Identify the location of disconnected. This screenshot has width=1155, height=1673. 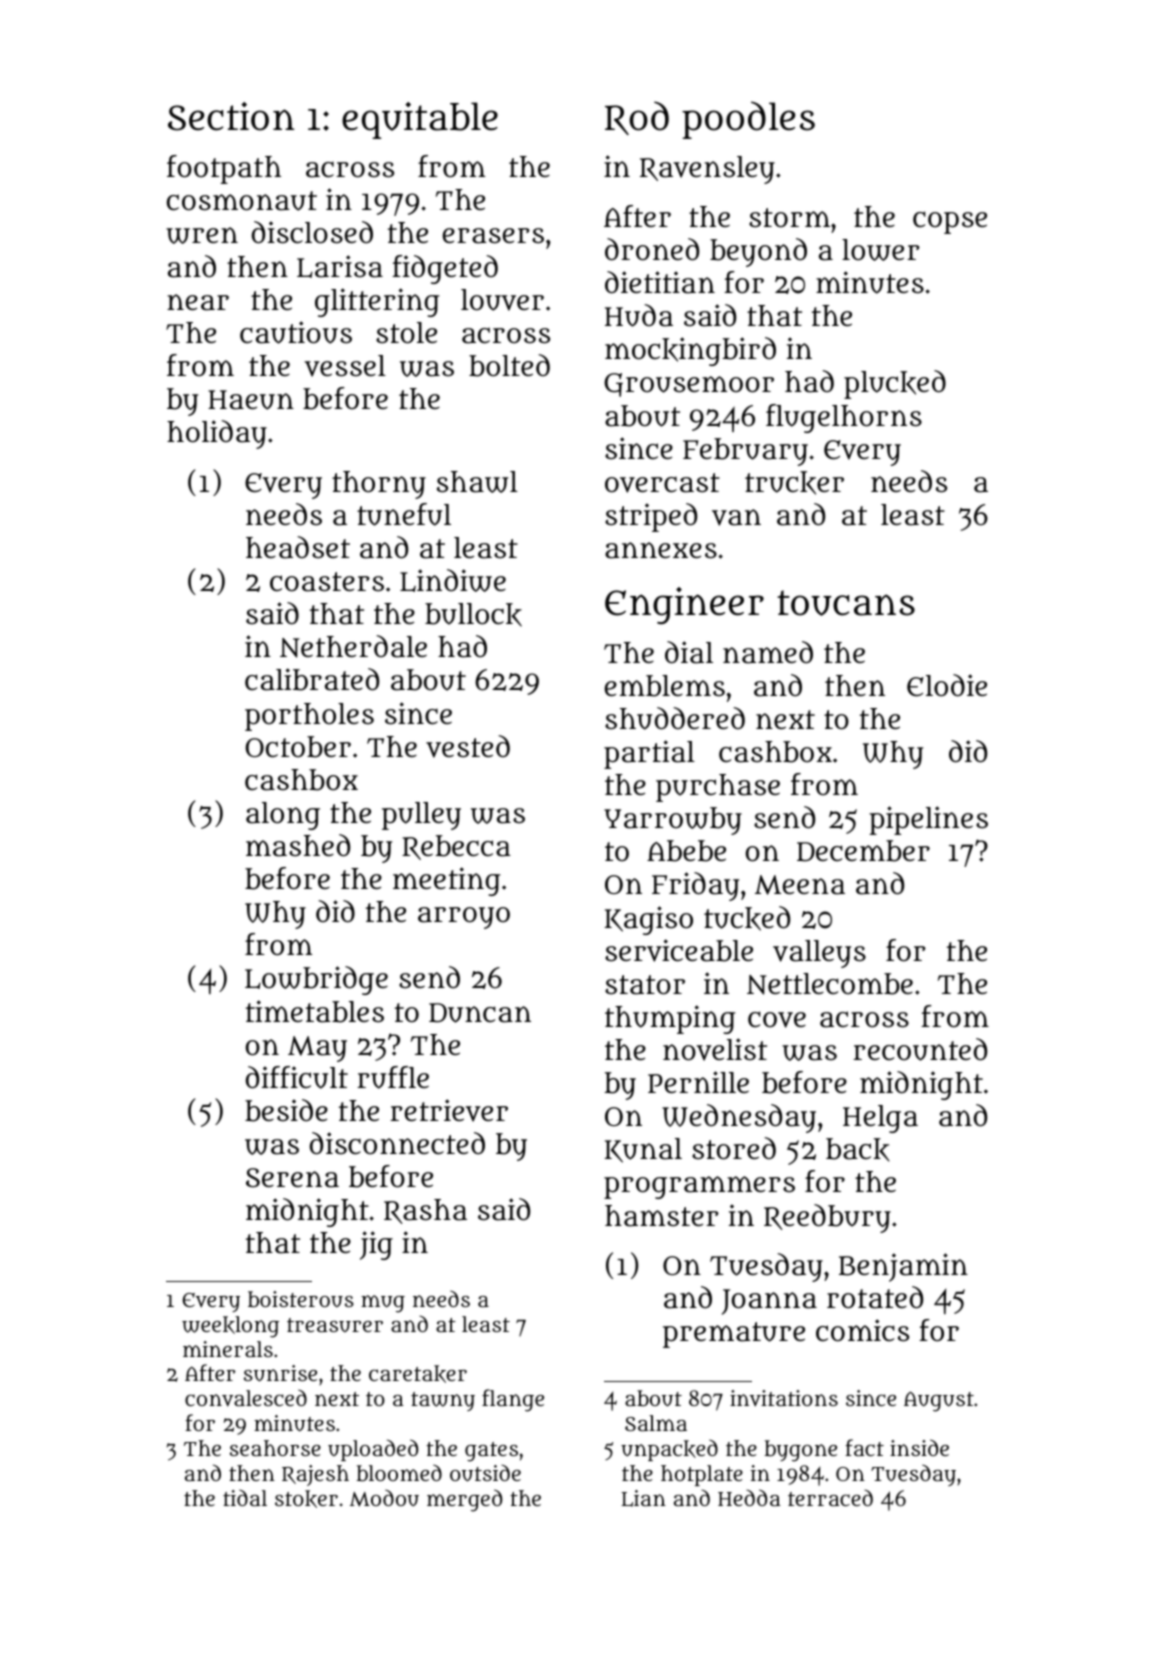
(397, 1143).
